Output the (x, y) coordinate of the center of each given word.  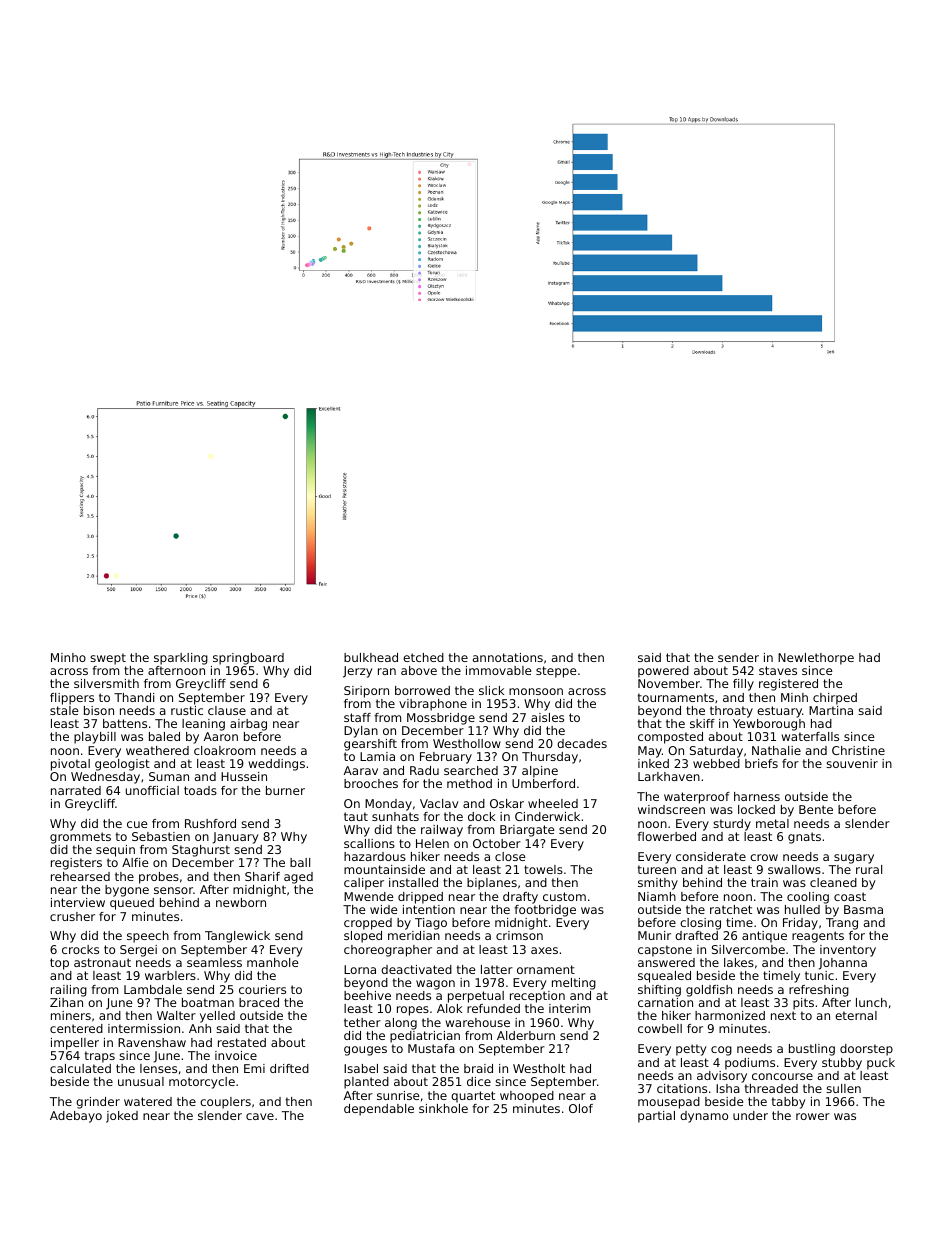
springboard (248, 659)
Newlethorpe (816, 659)
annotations (508, 657)
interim (569, 1008)
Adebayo (76, 1117)
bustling (812, 1050)
